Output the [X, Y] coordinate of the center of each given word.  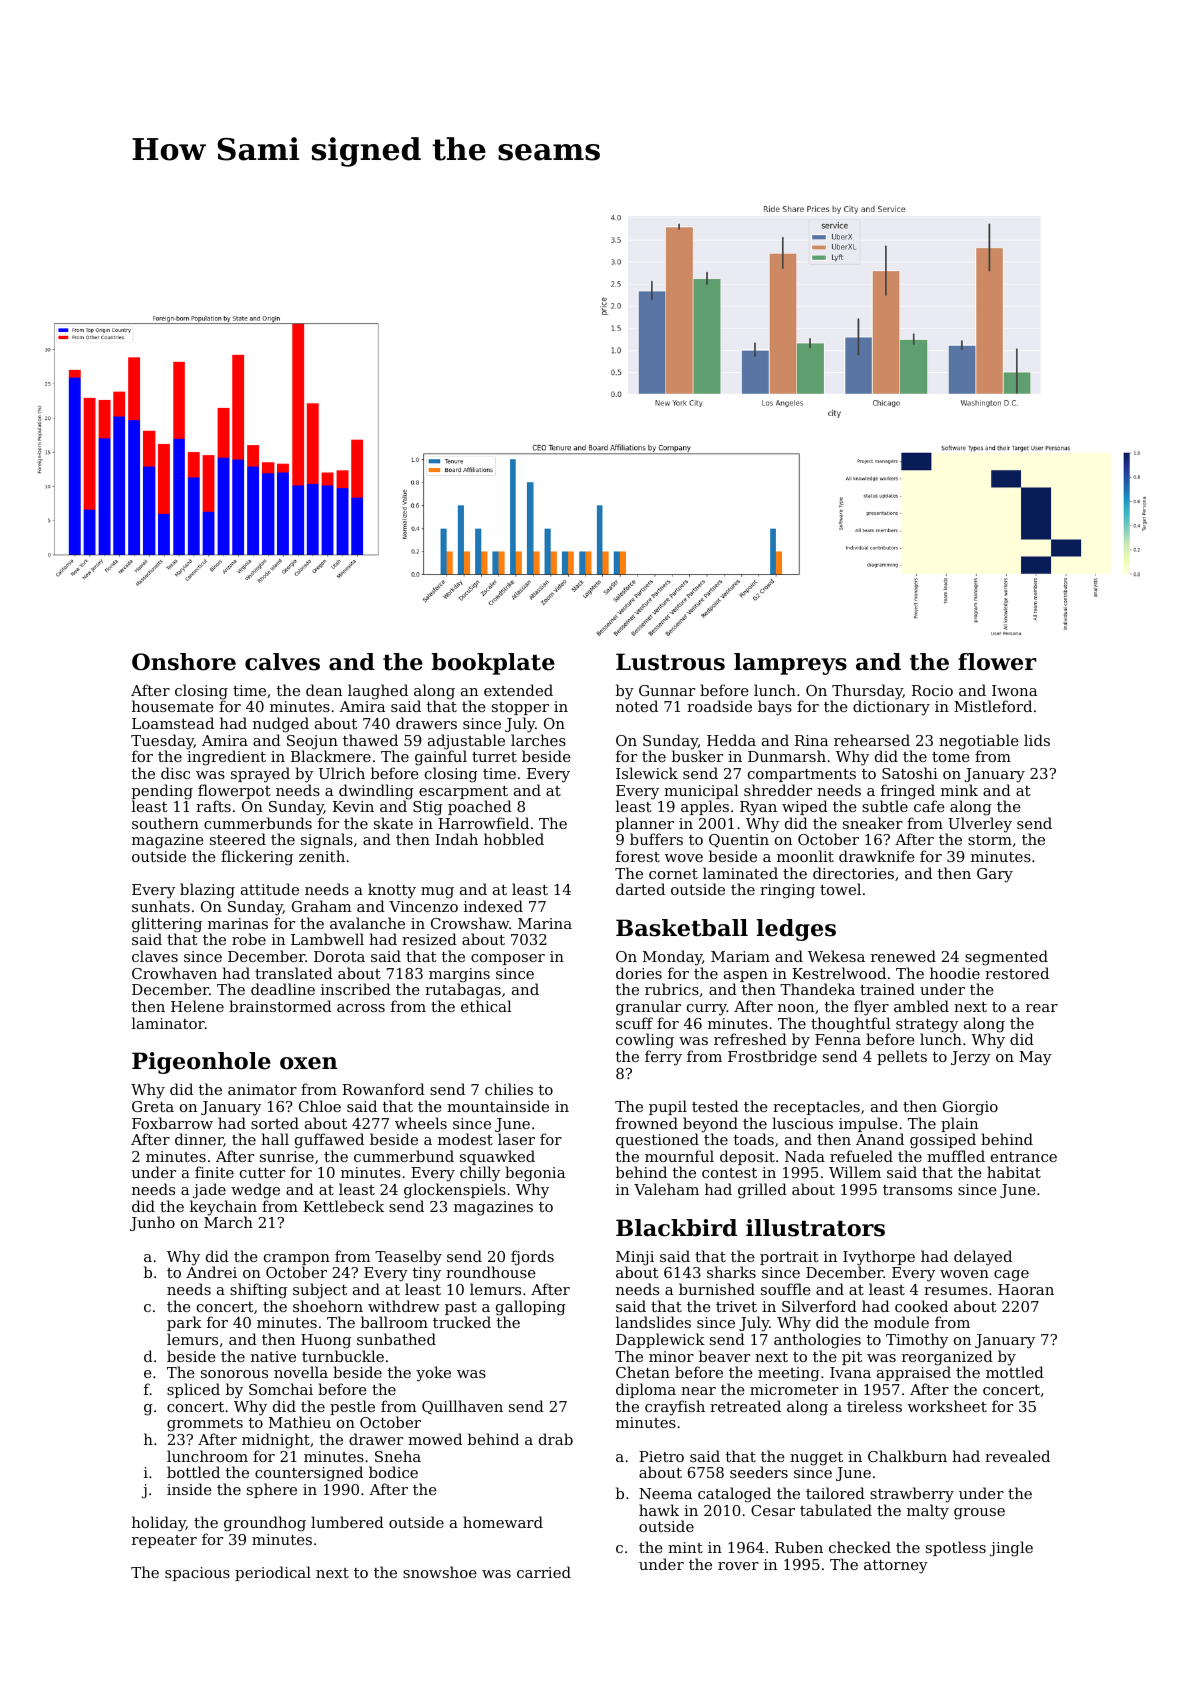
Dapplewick [660, 1340]
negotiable [979, 742]
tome [951, 757]
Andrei [211, 1272]
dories [639, 973]
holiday [159, 1524]
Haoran [1026, 1289]
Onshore [184, 662]
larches [538, 740]
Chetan [643, 1372]
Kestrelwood [839, 973]
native [273, 1356]
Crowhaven [174, 973]
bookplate [493, 664]
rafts [213, 806]
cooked [921, 1306]
